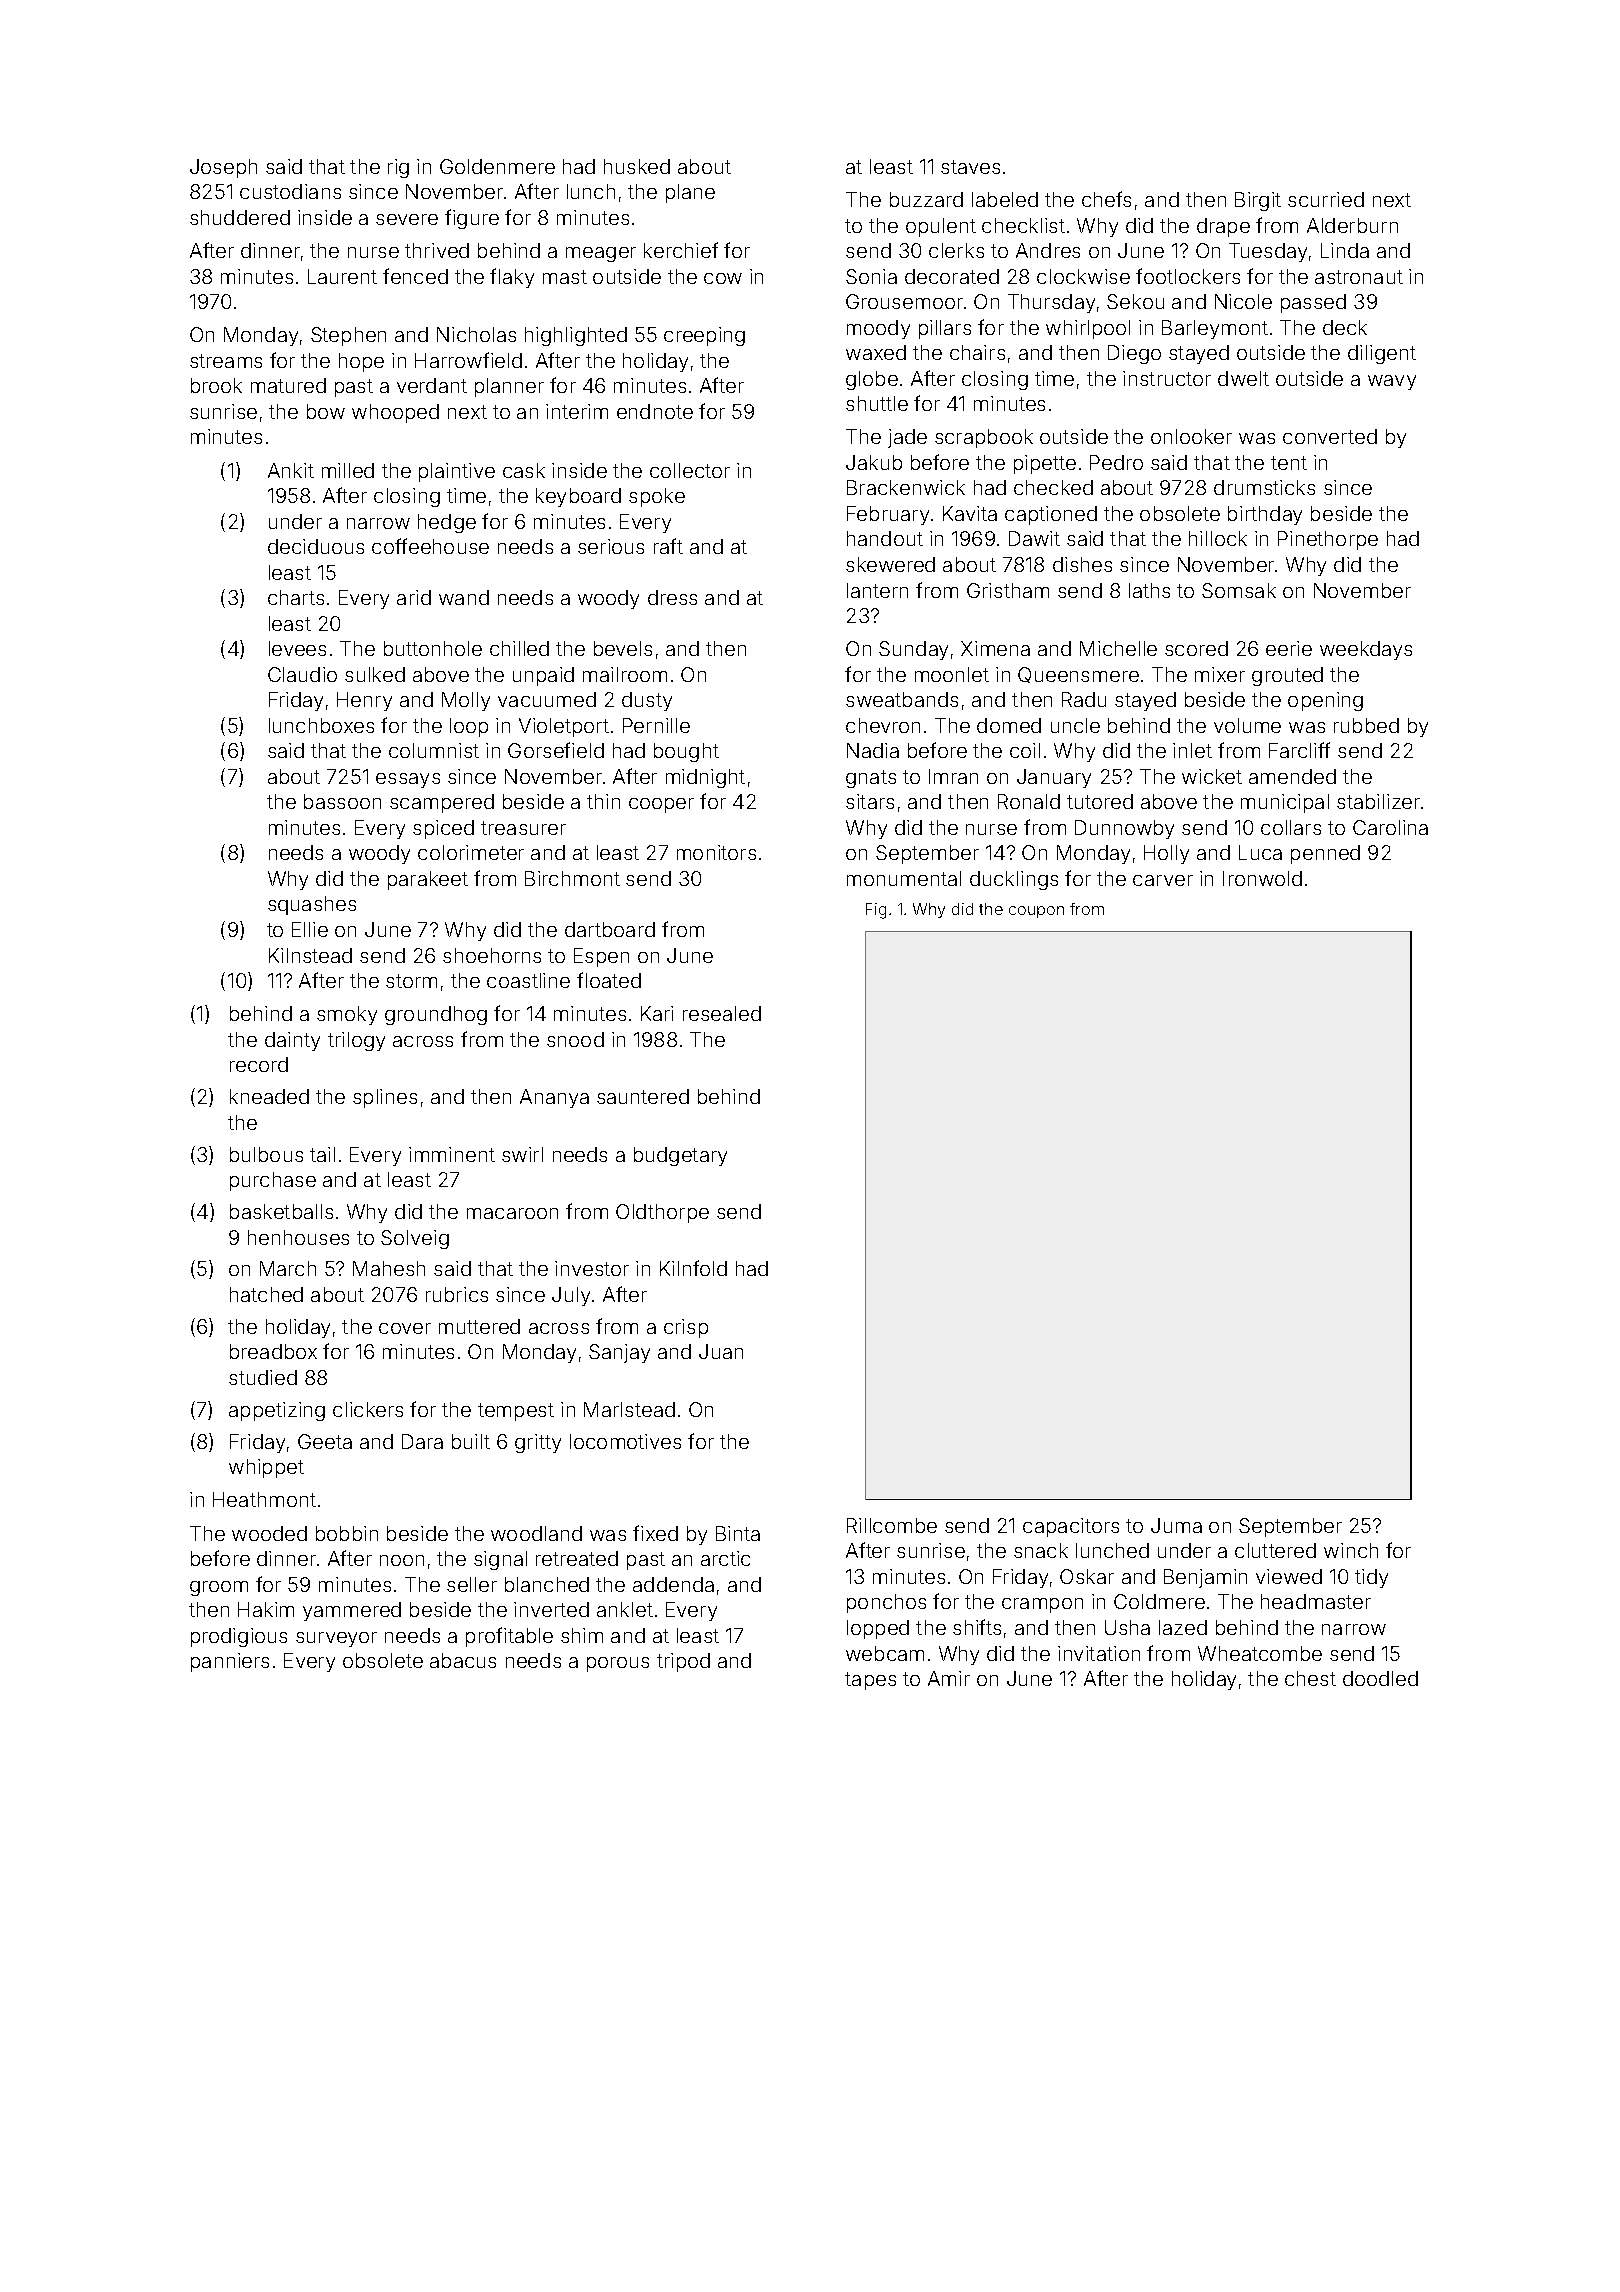  What do you see at coordinates (1036, 912) in the page?
I see `coupon` at bounding box center [1036, 912].
